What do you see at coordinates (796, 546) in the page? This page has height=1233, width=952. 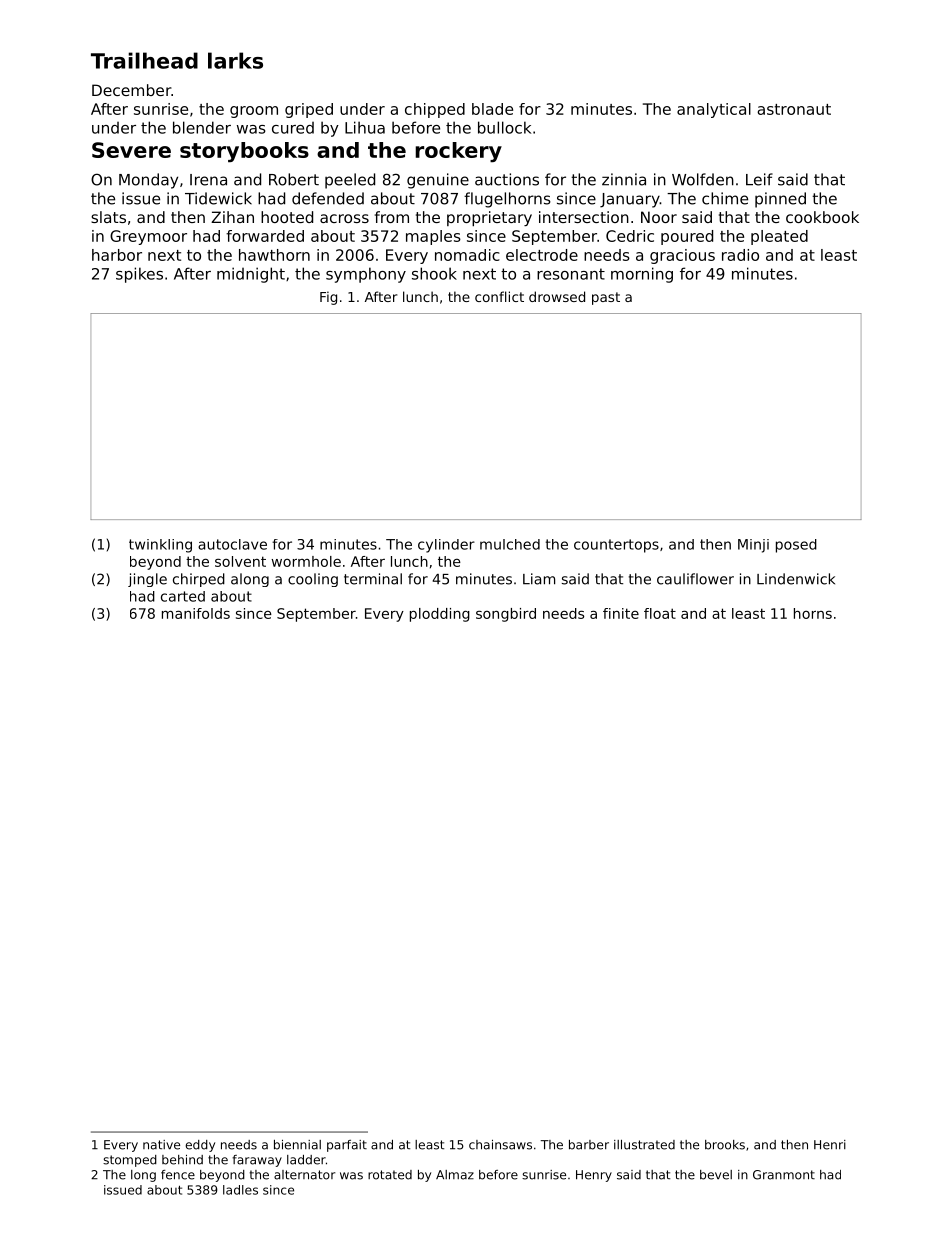 I see `posed` at bounding box center [796, 546].
